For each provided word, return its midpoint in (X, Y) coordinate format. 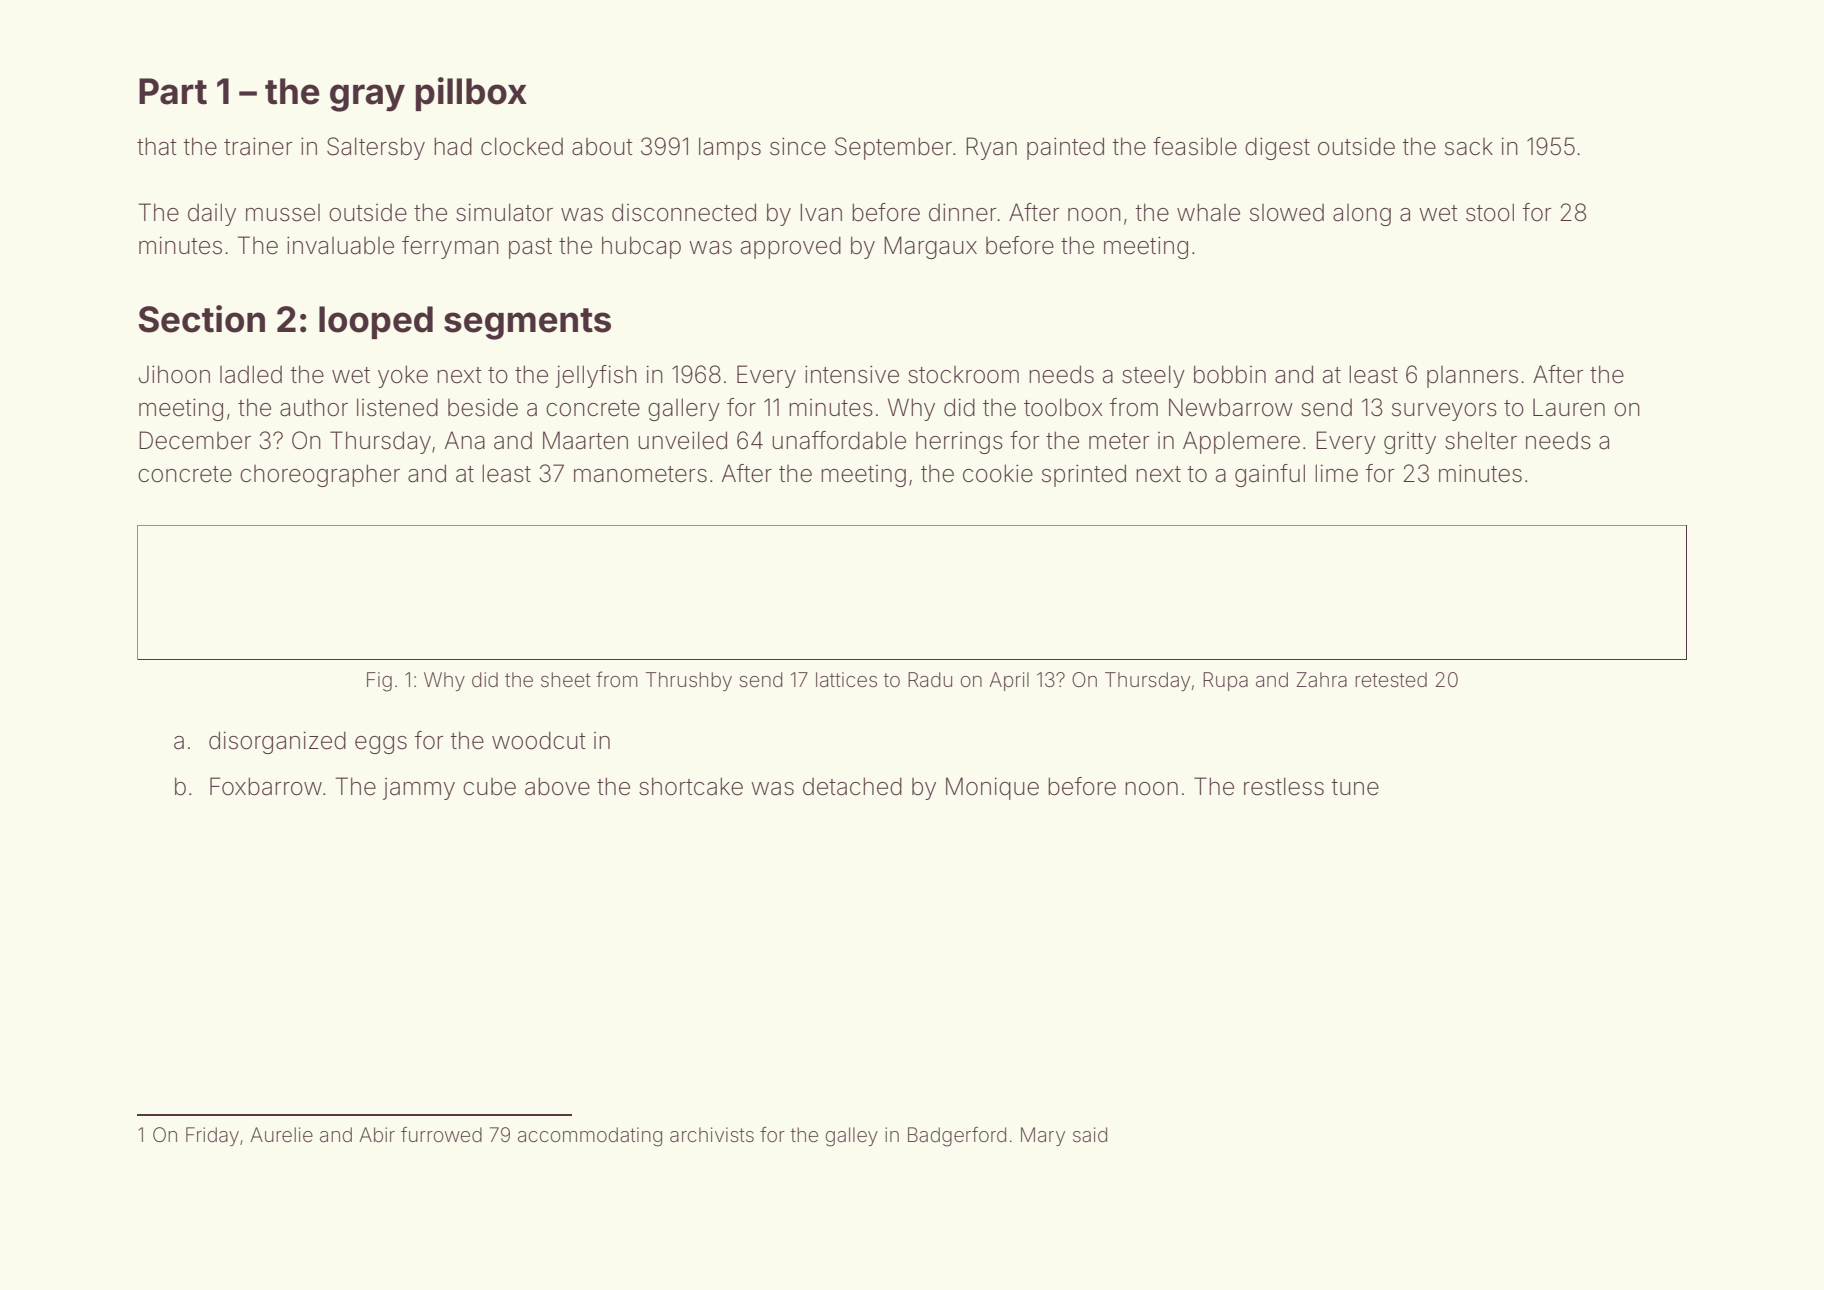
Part (173, 91)
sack (1469, 147)
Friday (212, 1136)
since (798, 146)
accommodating (590, 1137)
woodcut (539, 740)
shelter (1481, 440)
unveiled (682, 440)
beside (483, 407)
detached (852, 786)
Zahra (1321, 679)
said (1090, 1134)
